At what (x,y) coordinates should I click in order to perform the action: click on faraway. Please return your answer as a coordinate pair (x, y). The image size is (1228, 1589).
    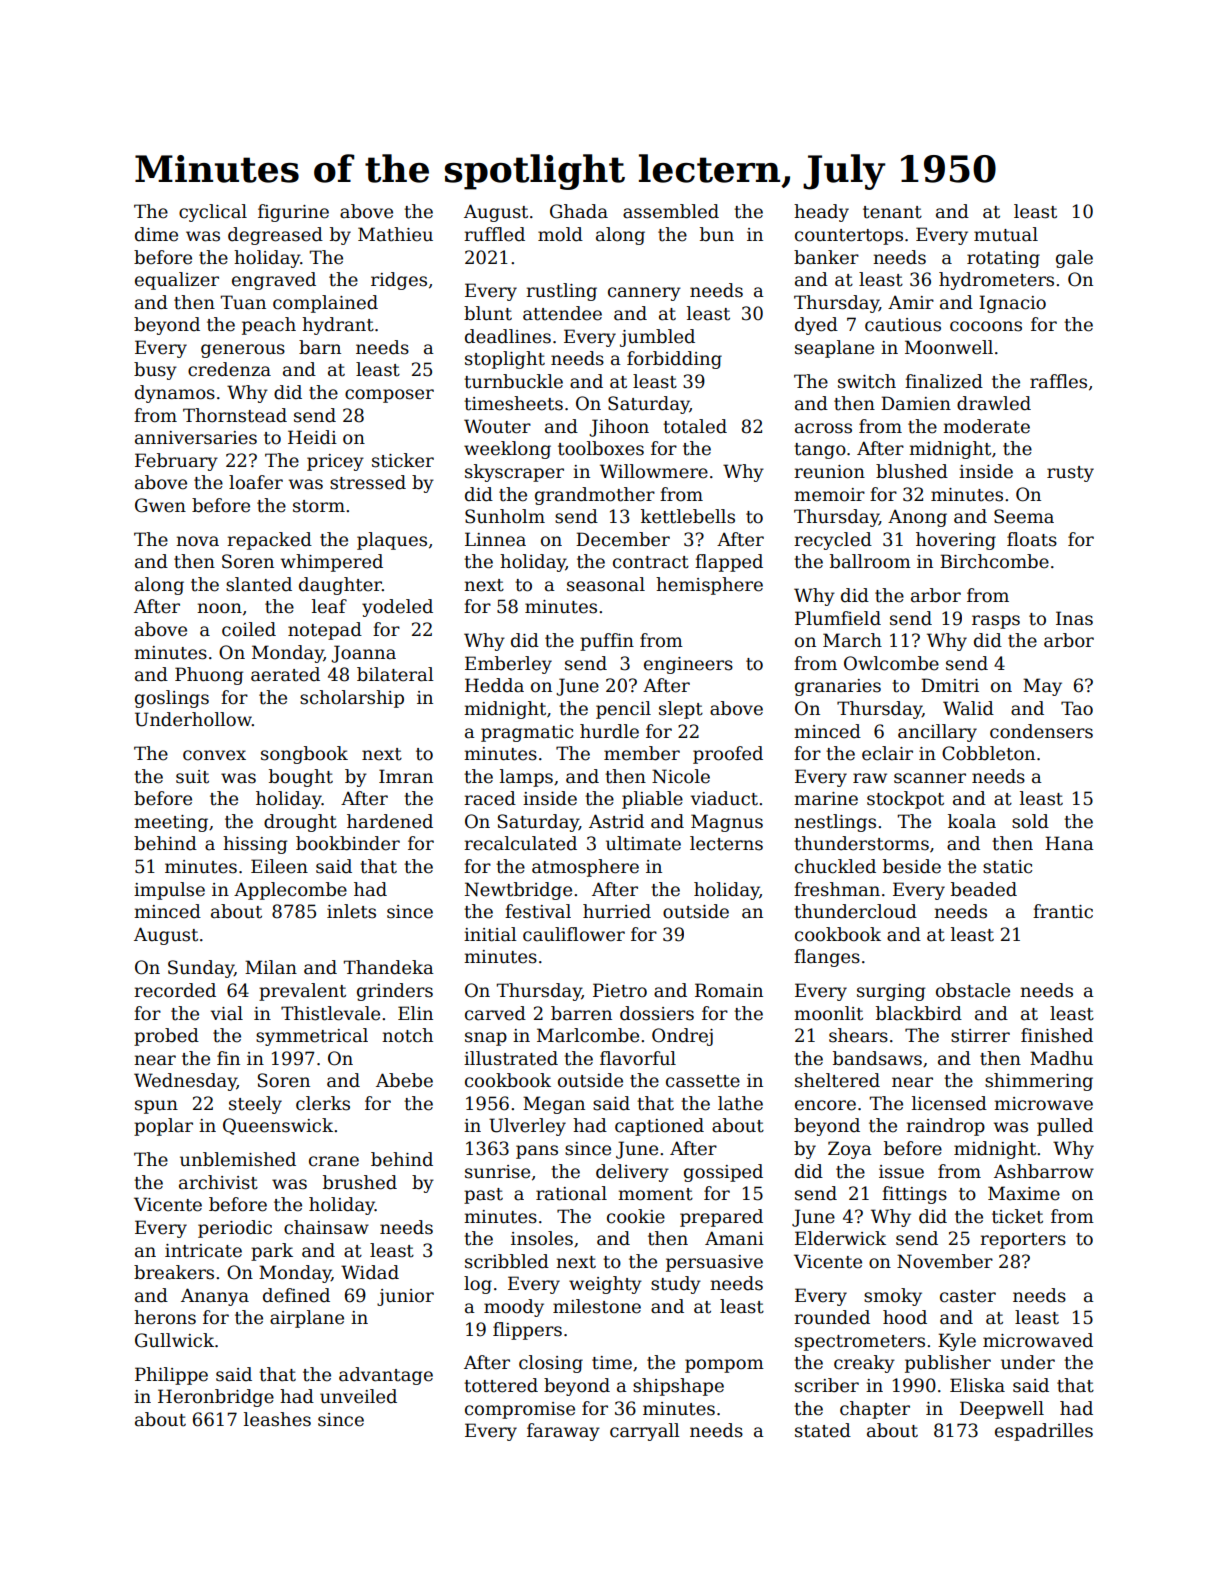
    Looking at the image, I should click on (563, 1432).
